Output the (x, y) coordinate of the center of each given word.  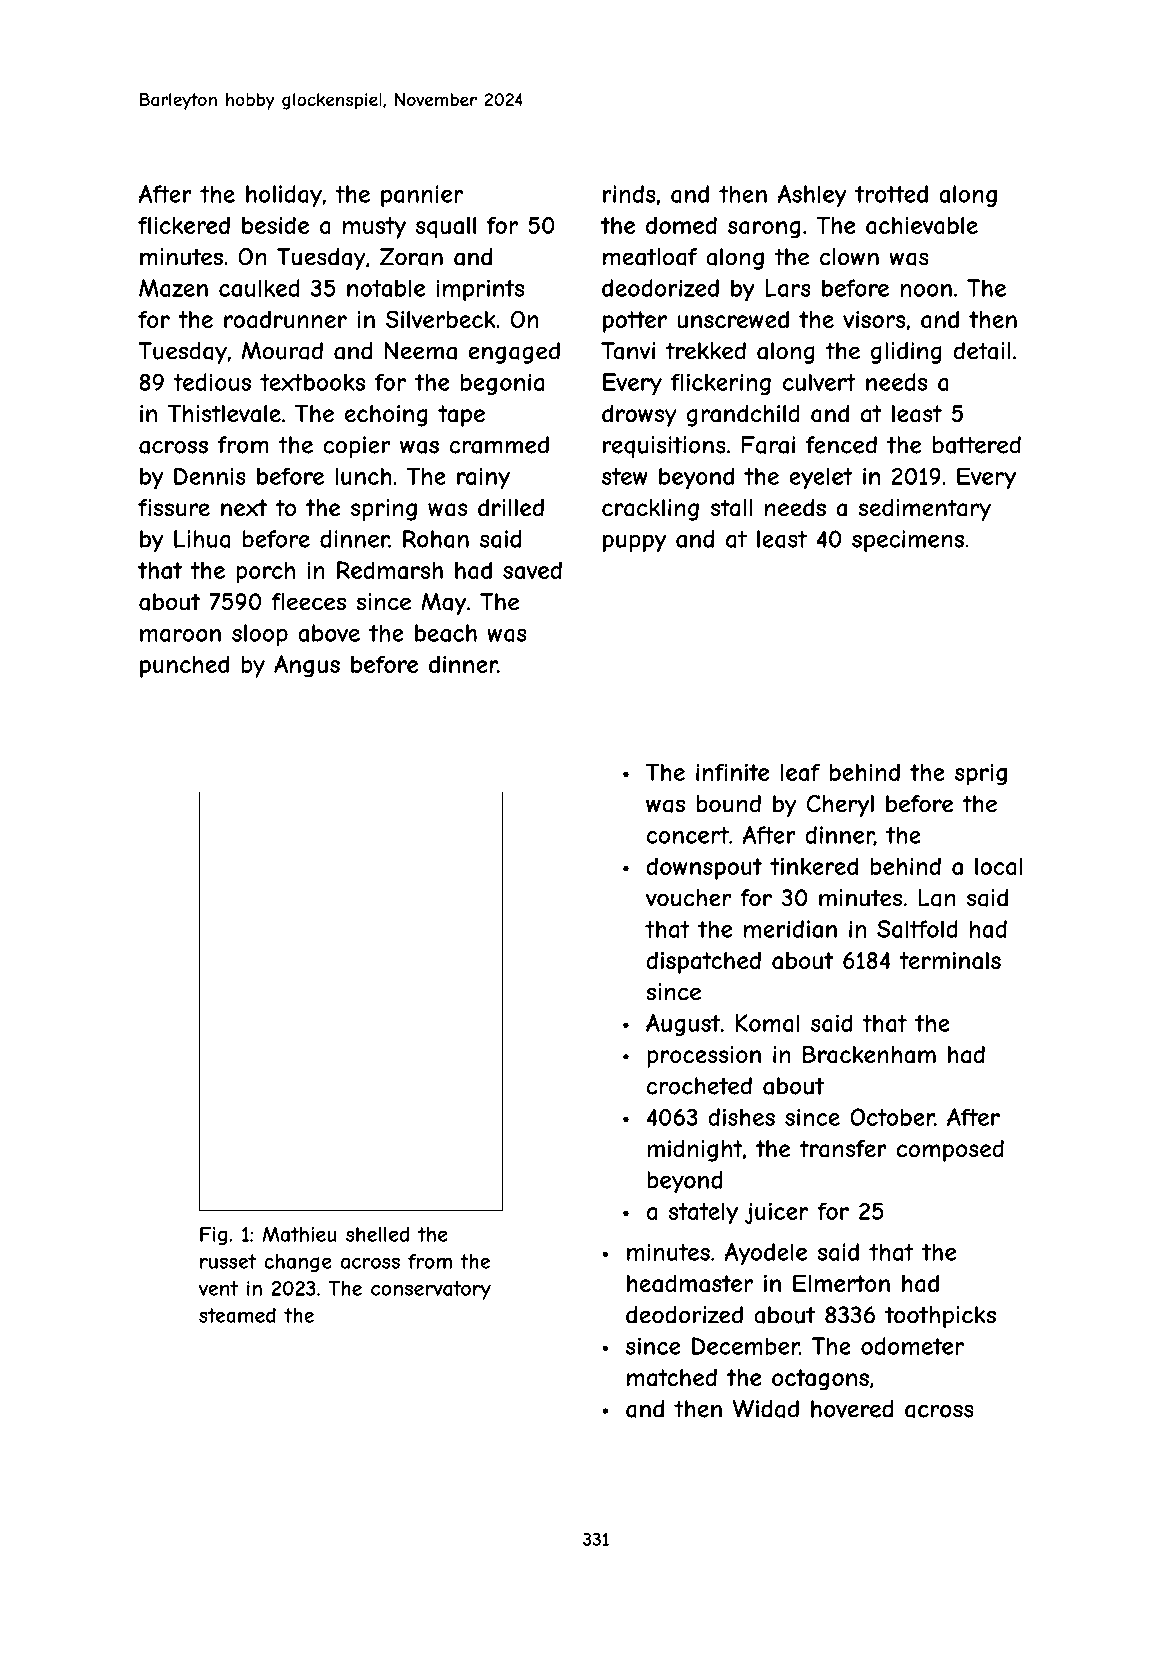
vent (218, 1288)
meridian (790, 929)
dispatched (704, 962)
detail (982, 351)
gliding (906, 353)
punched (184, 666)
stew (625, 476)
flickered (184, 225)
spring (384, 510)
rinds (629, 194)
